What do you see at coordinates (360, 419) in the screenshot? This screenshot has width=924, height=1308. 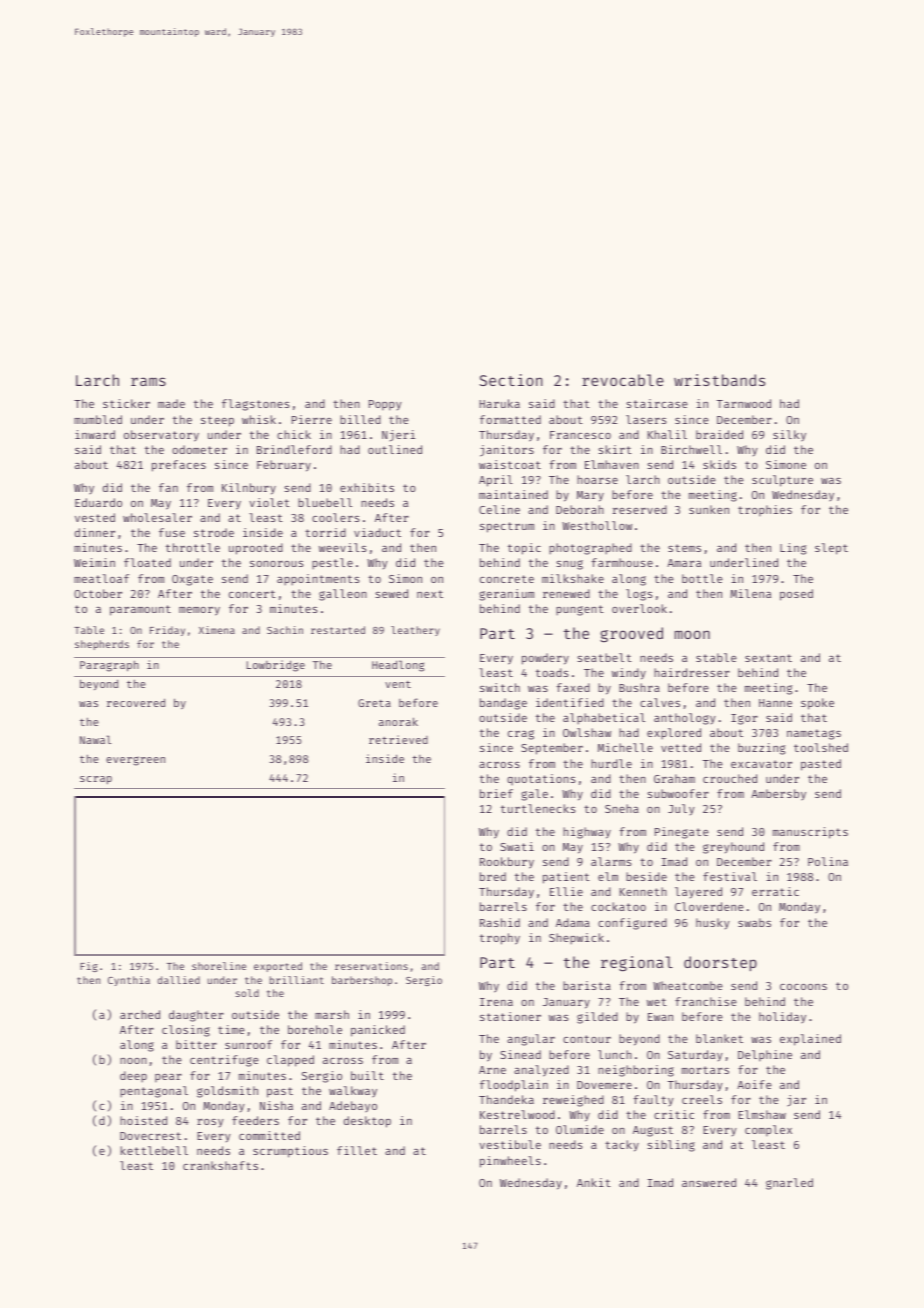 I see `billed` at bounding box center [360, 419].
